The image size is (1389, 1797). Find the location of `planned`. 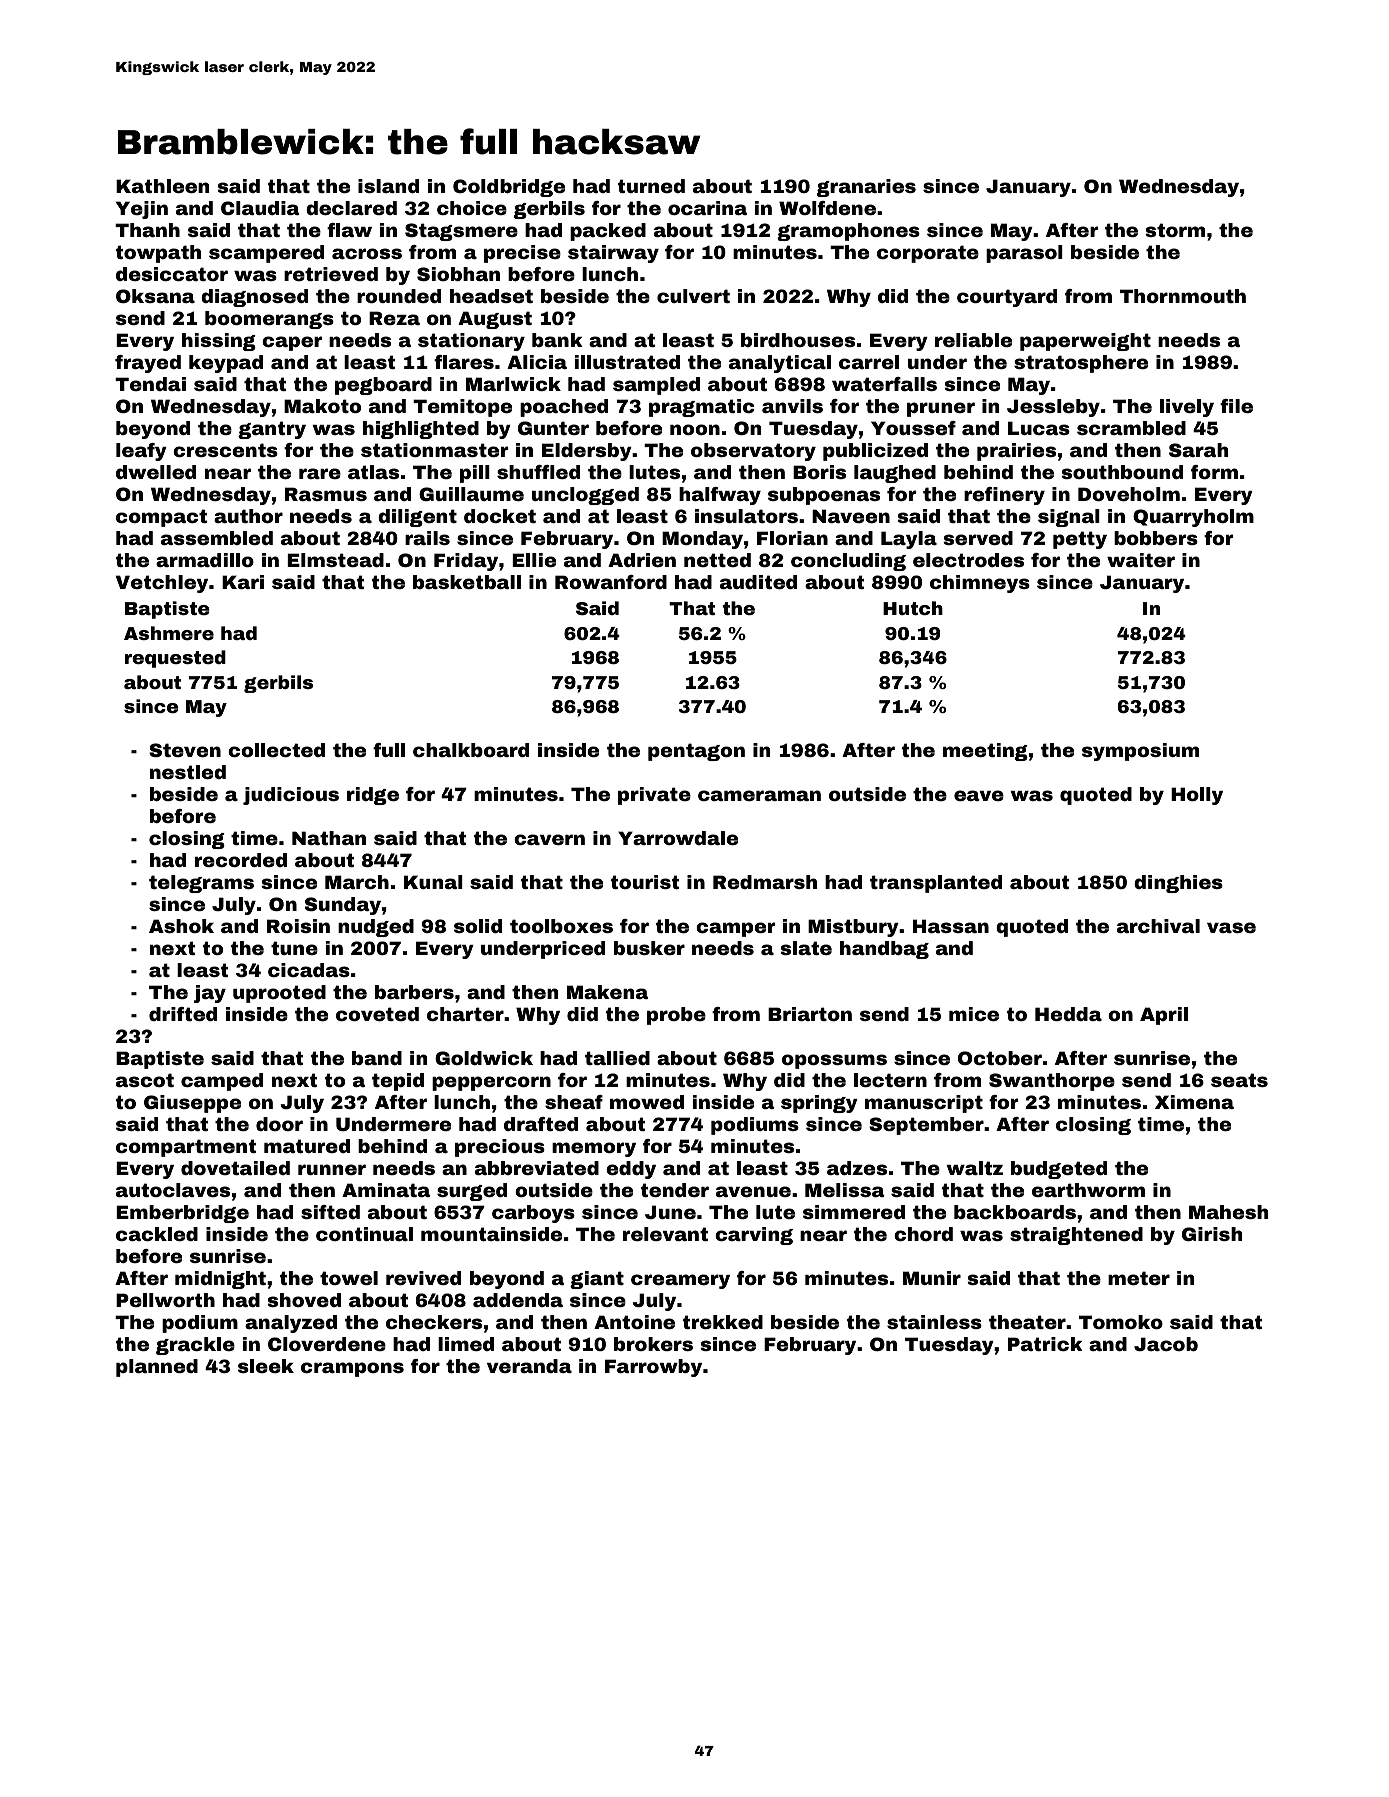

planned is located at coordinates (157, 1368).
